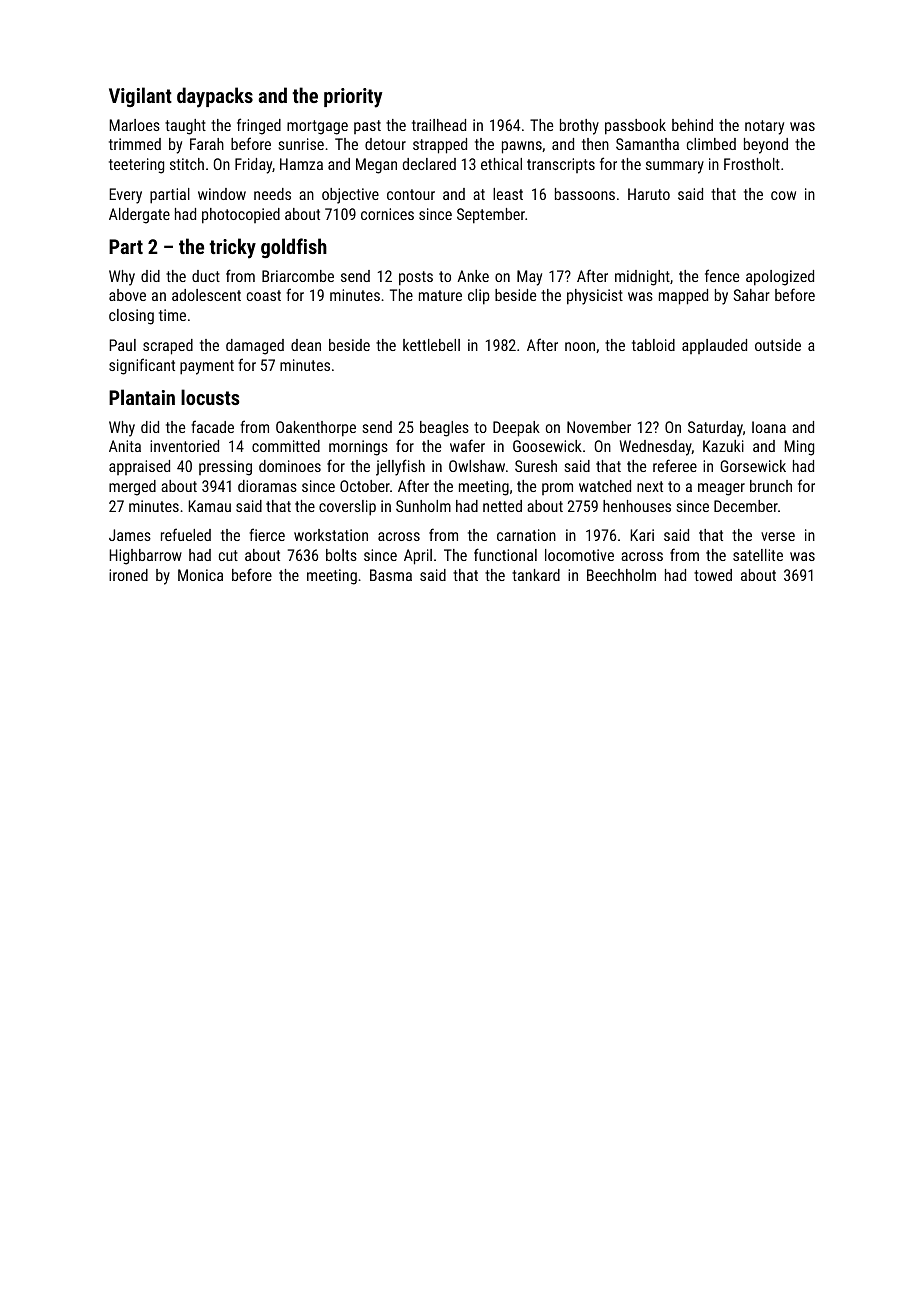  I want to click on Ioana, so click(769, 427).
